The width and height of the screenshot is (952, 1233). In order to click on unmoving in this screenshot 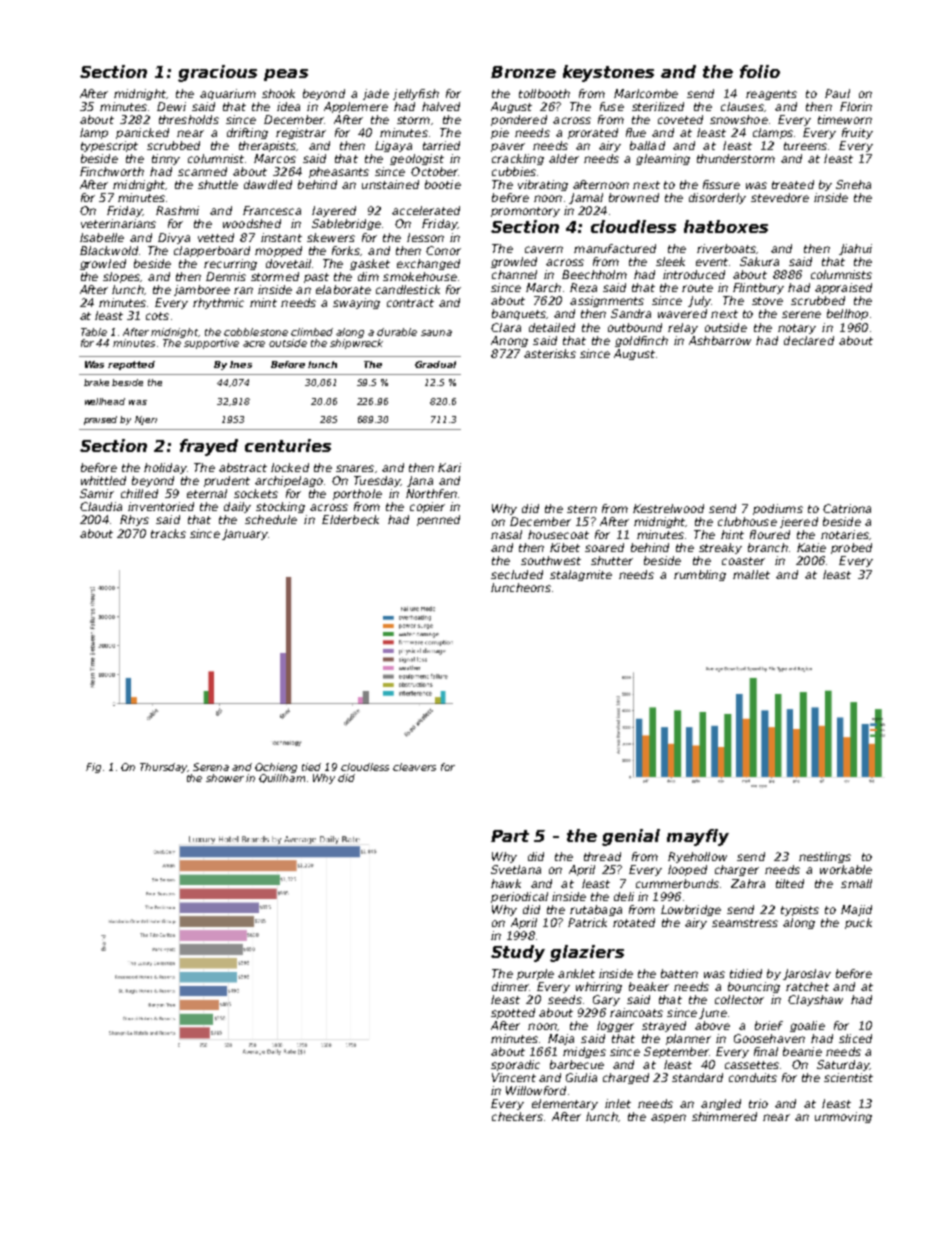, I will do `click(843, 1117)`.
